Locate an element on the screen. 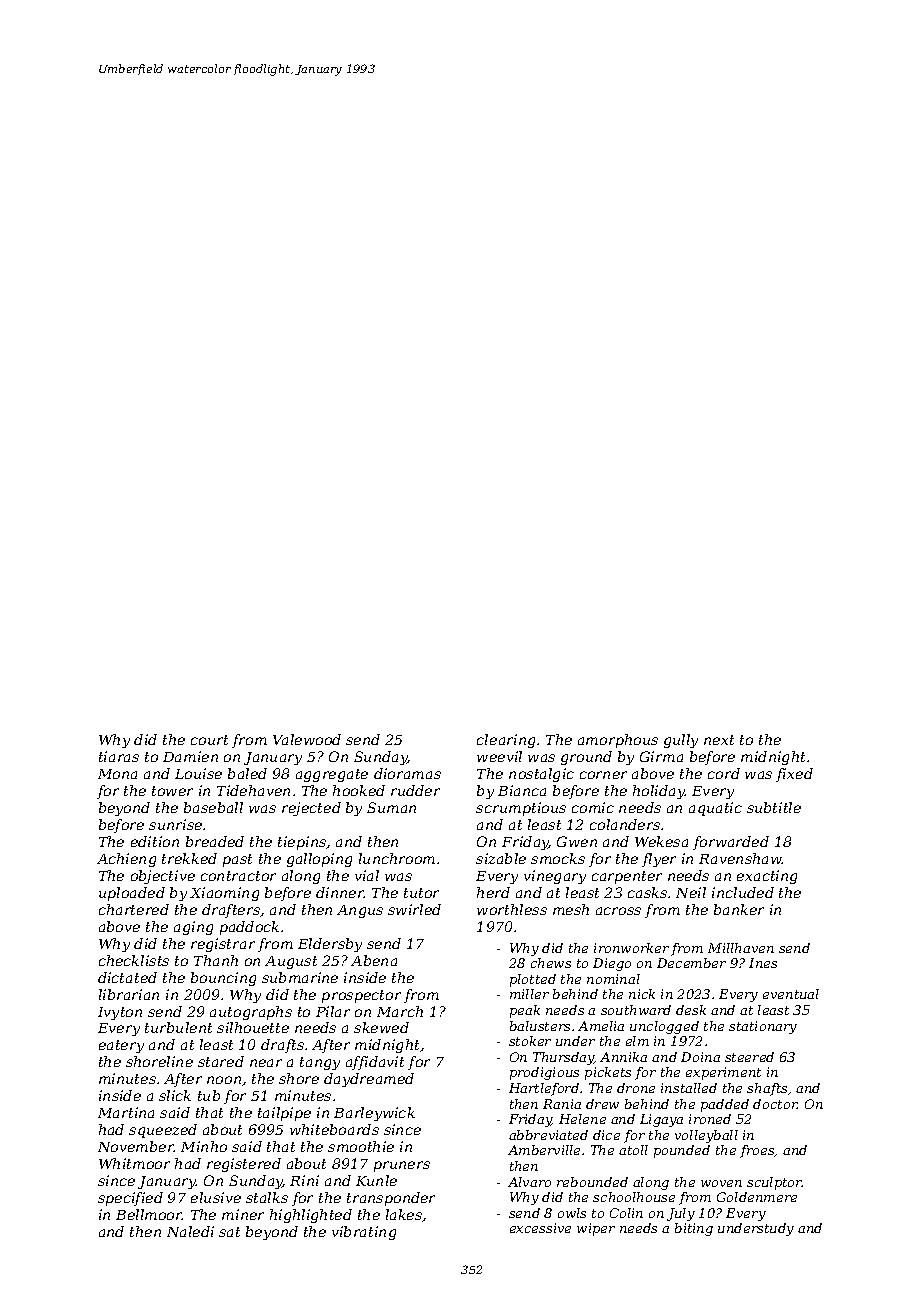 The height and width of the screenshot is (1308, 924). sat is located at coordinates (229, 1232).
